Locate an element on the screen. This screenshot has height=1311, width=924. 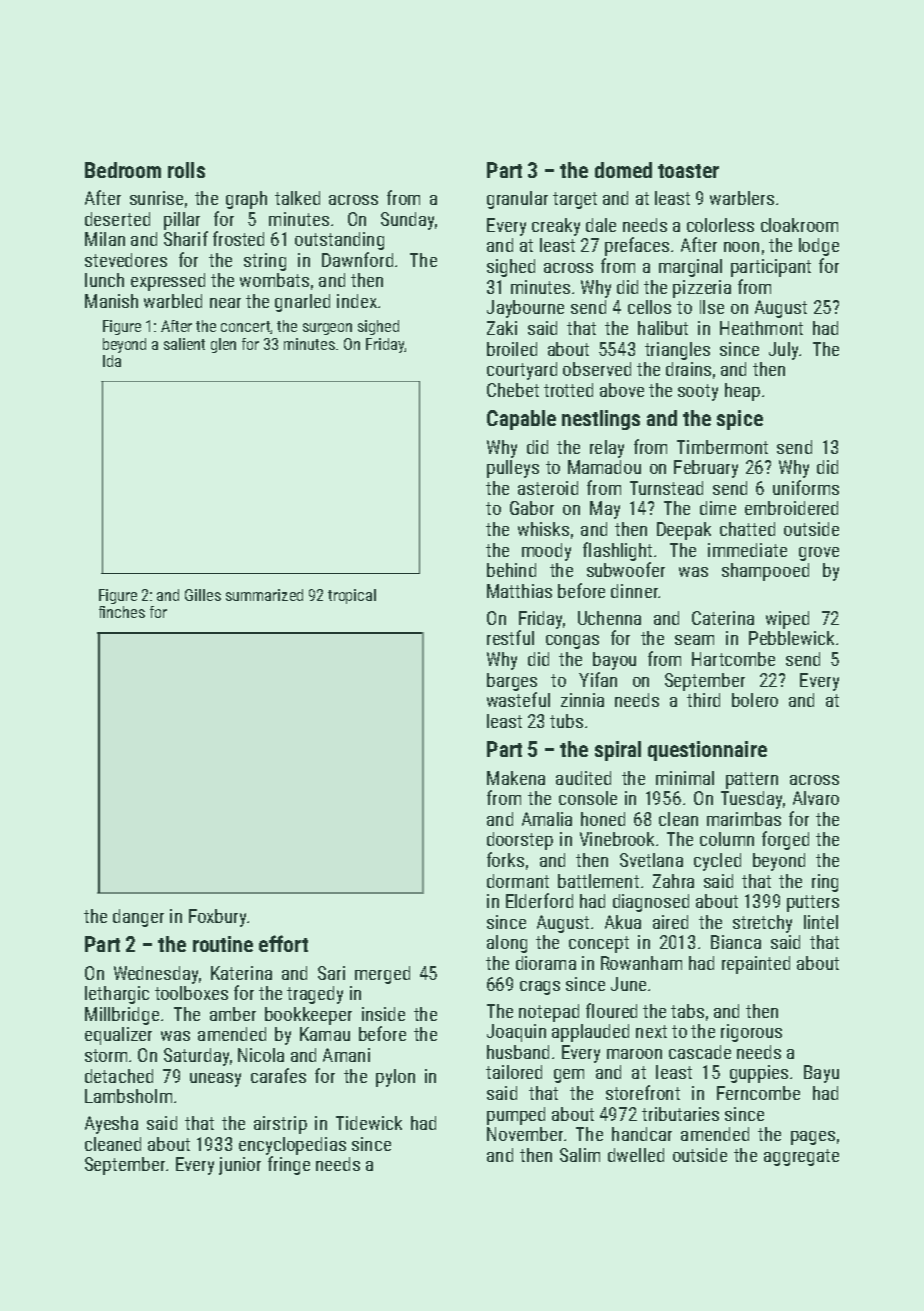
grove is located at coordinates (819, 554).
